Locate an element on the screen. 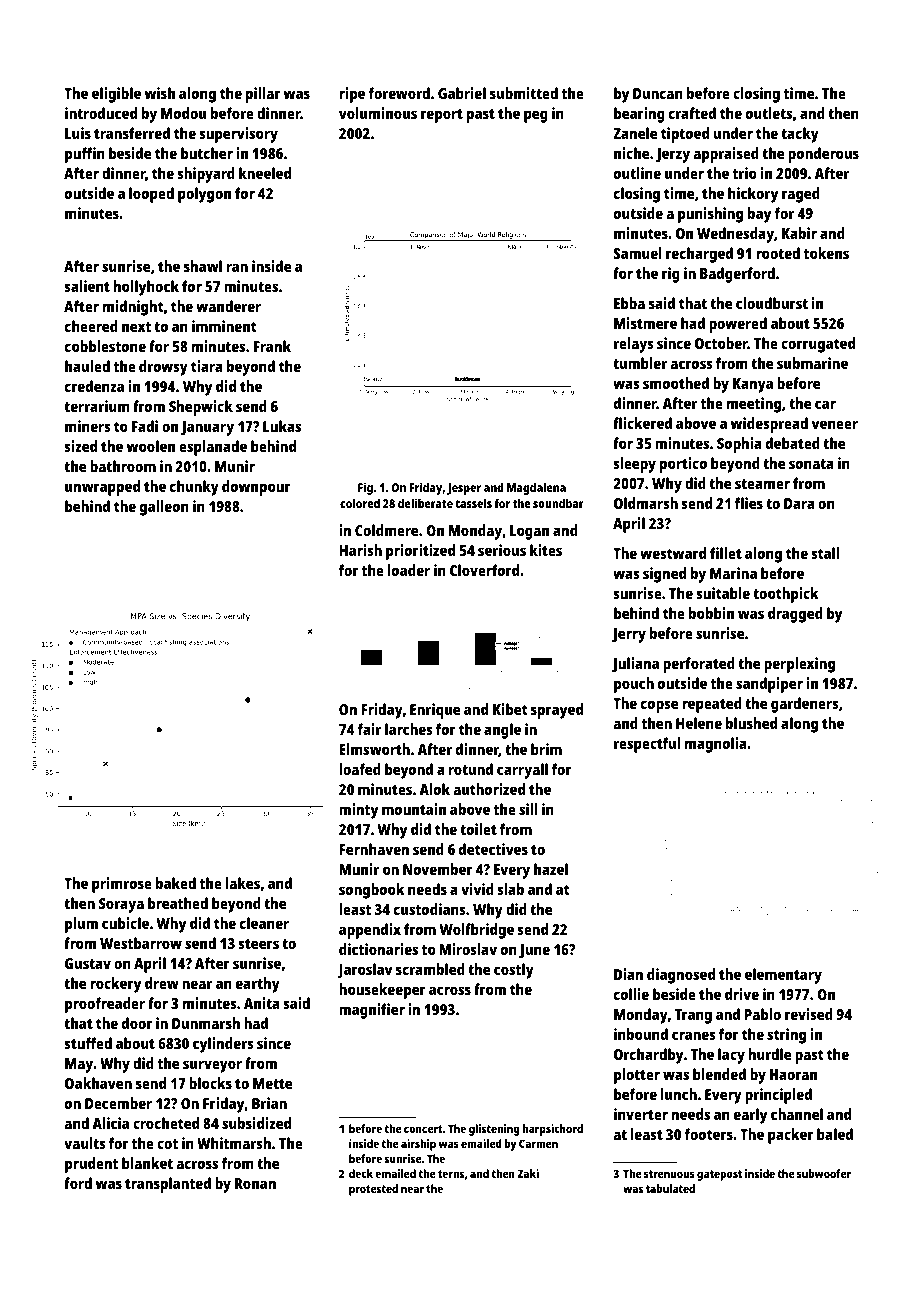  inbound is located at coordinates (641, 1034).
